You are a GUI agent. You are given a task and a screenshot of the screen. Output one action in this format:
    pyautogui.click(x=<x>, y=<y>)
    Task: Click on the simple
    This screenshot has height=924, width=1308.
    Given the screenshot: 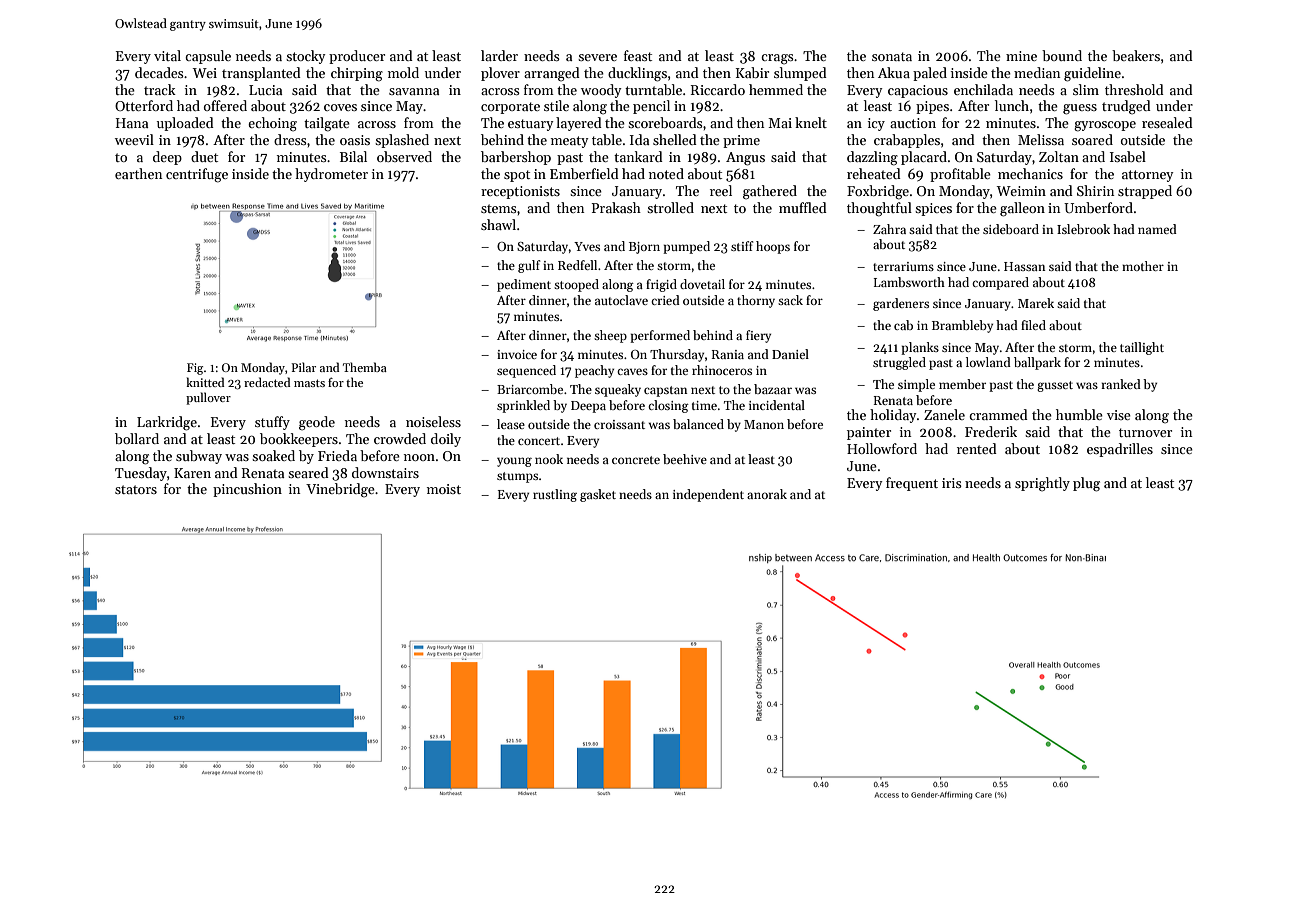 What is the action you would take?
    pyautogui.click(x=916, y=385)
